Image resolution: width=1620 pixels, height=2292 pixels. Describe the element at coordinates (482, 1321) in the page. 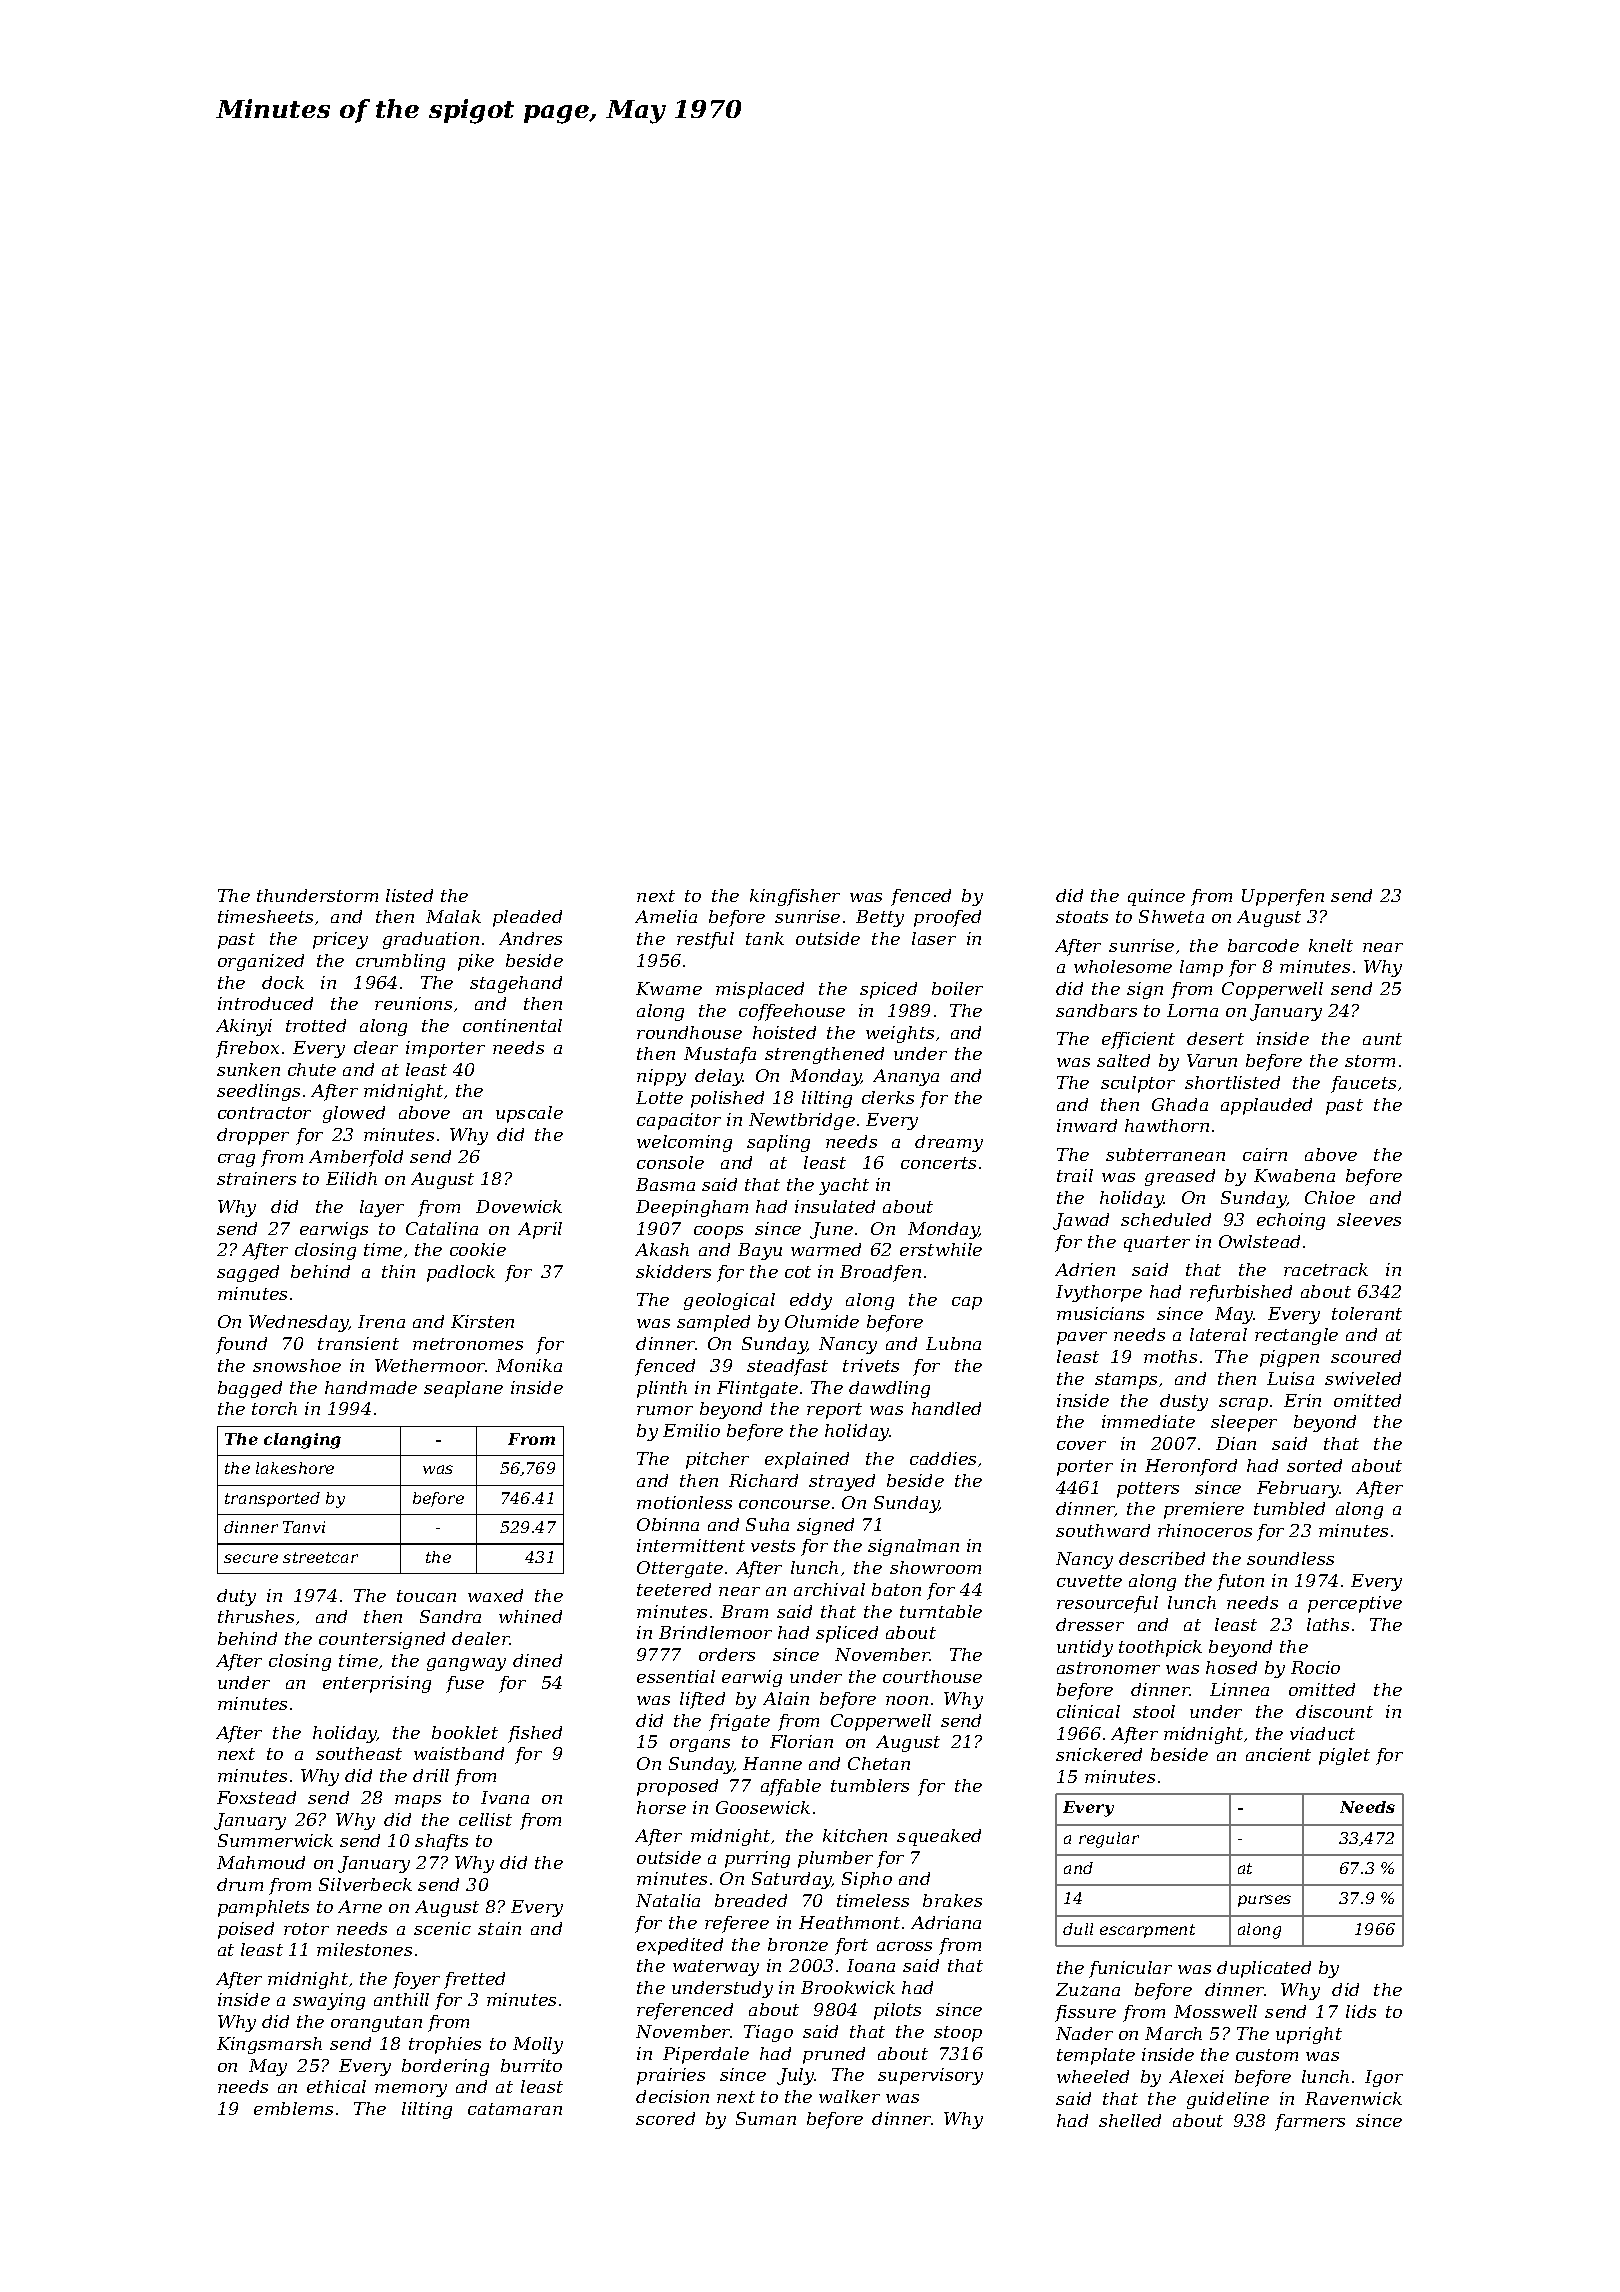

I see `Kirsten` at that location.
